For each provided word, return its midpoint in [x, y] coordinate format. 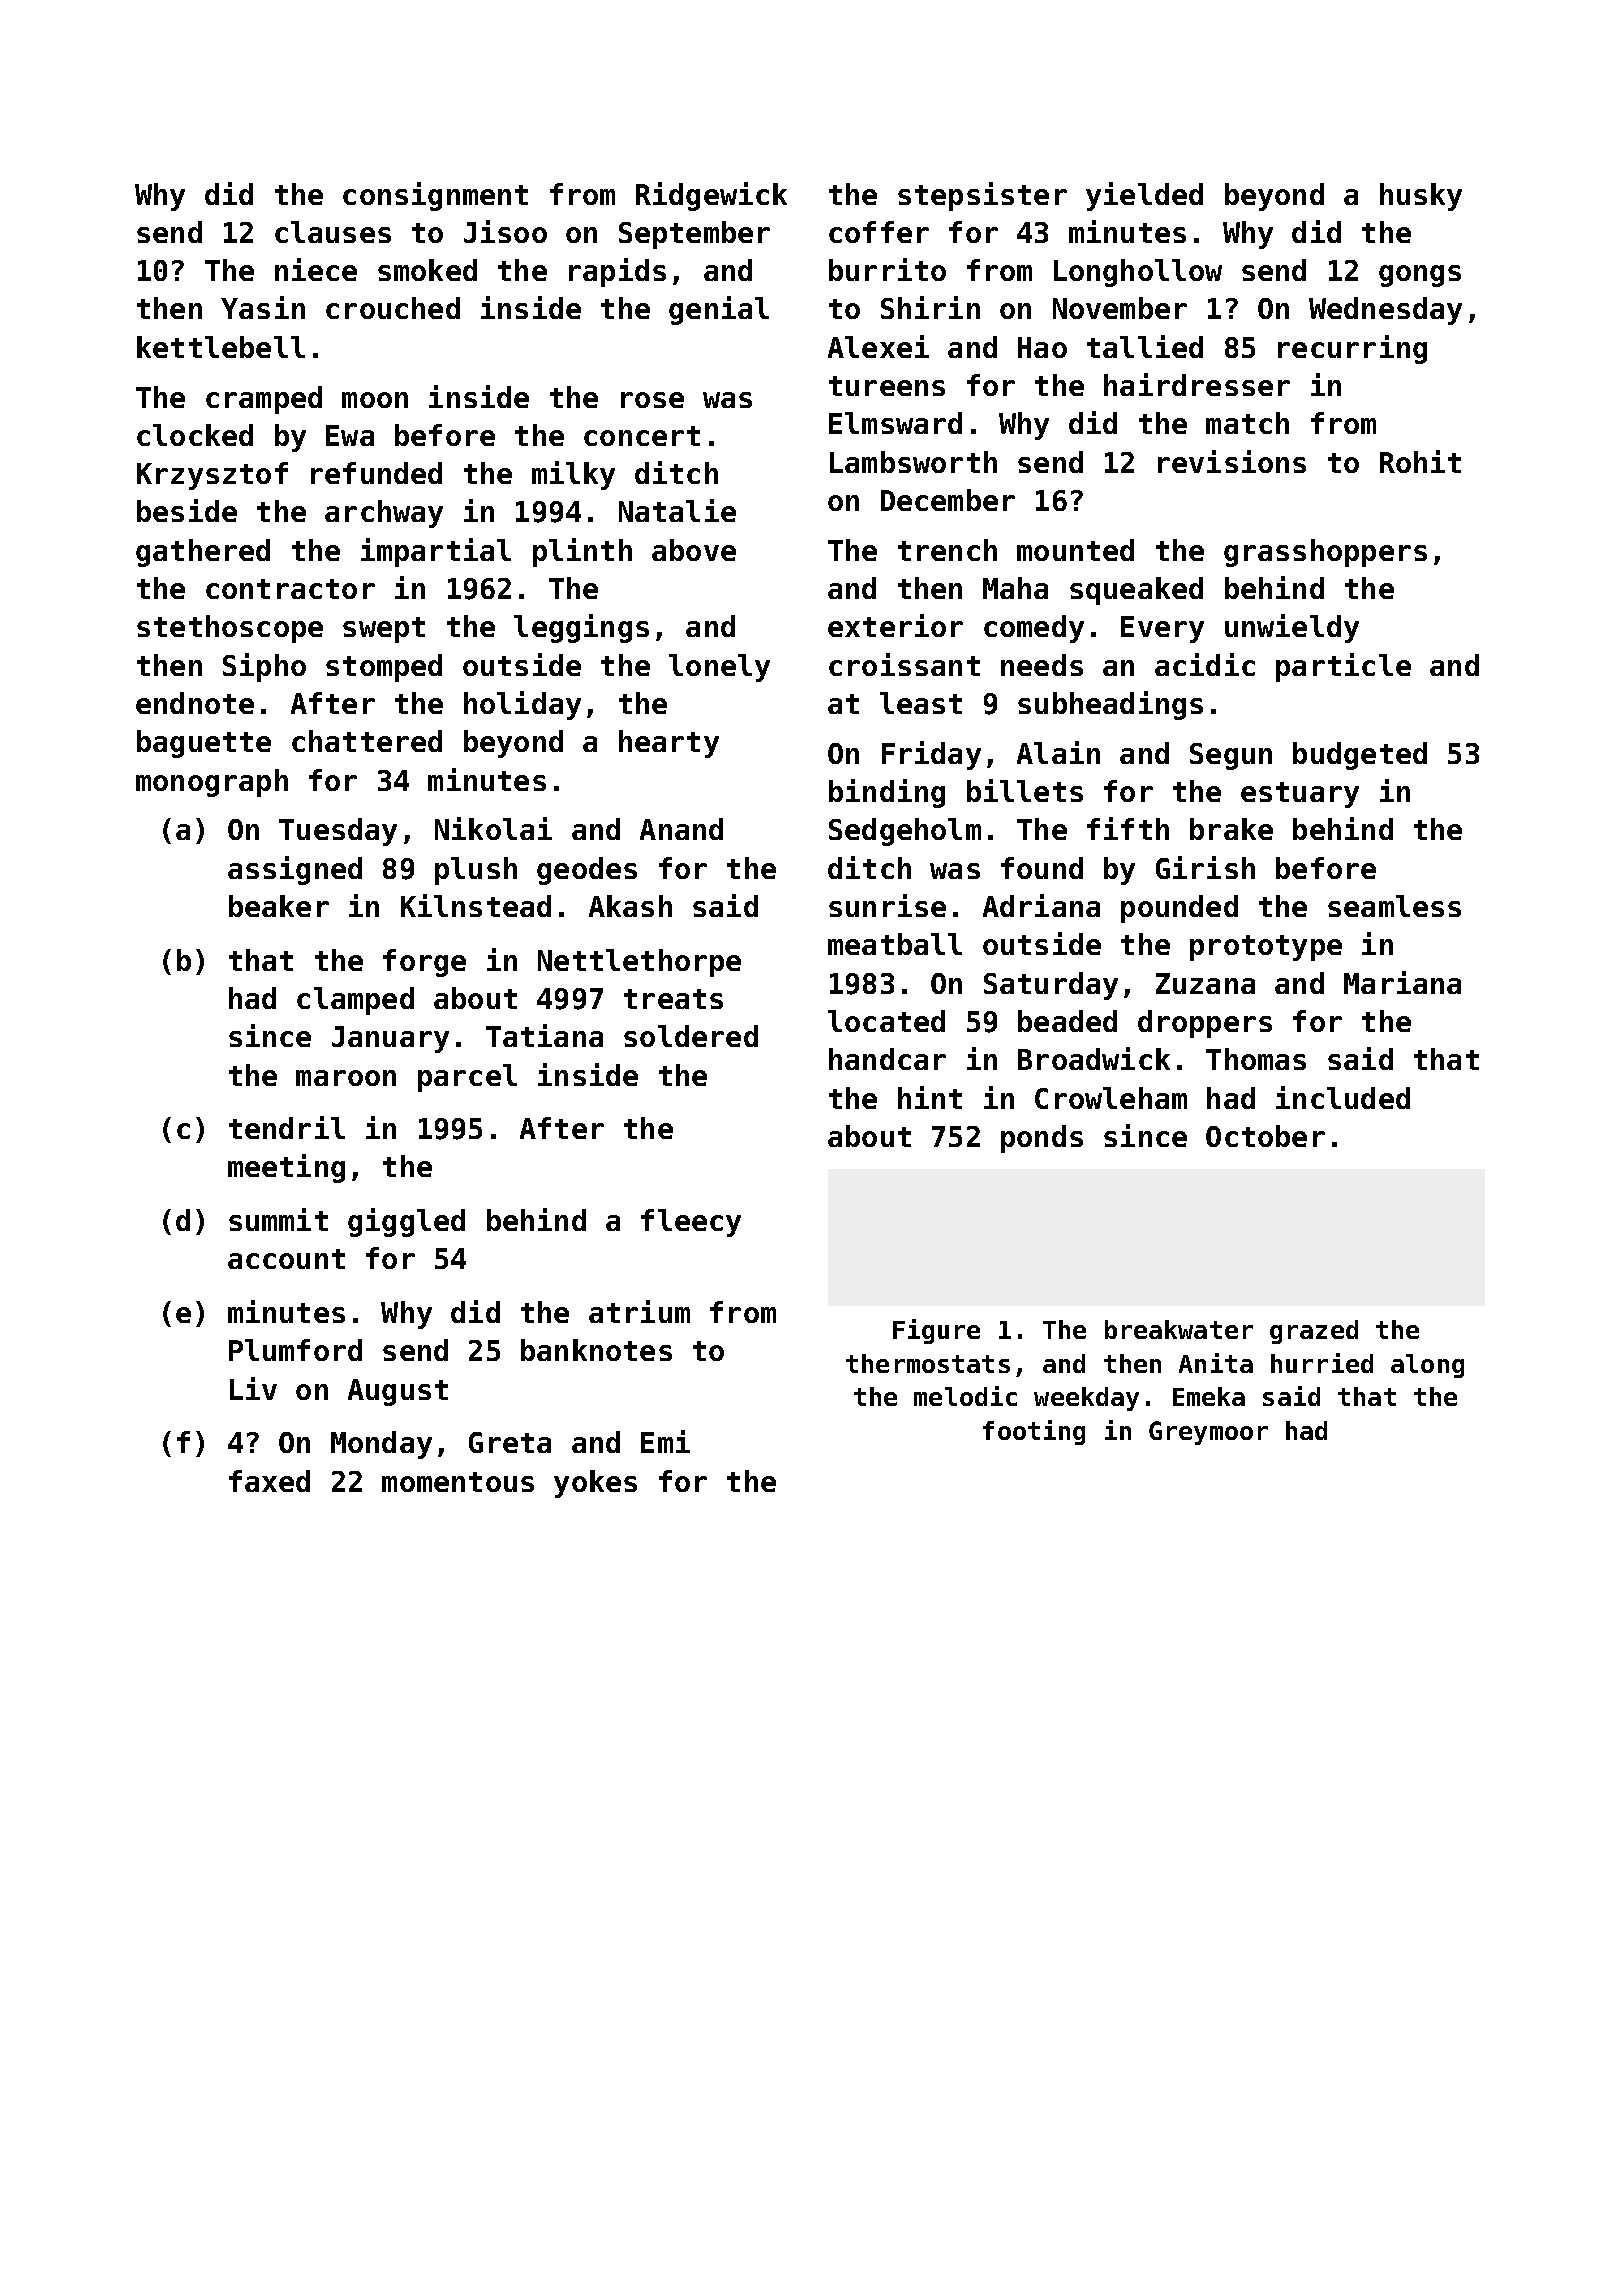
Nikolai [493, 828]
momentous [458, 1482]
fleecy [691, 1223]
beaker [279, 906]
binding [887, 793]
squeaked [1136, 591]
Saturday [1051, 986]
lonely [719, 668]
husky [1421, 197]
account [286, 1259]
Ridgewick [711, 196]
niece [316, 269]
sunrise [887, 905]
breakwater [1179, 1329]
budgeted [1360, 756]
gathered [203, 553]
